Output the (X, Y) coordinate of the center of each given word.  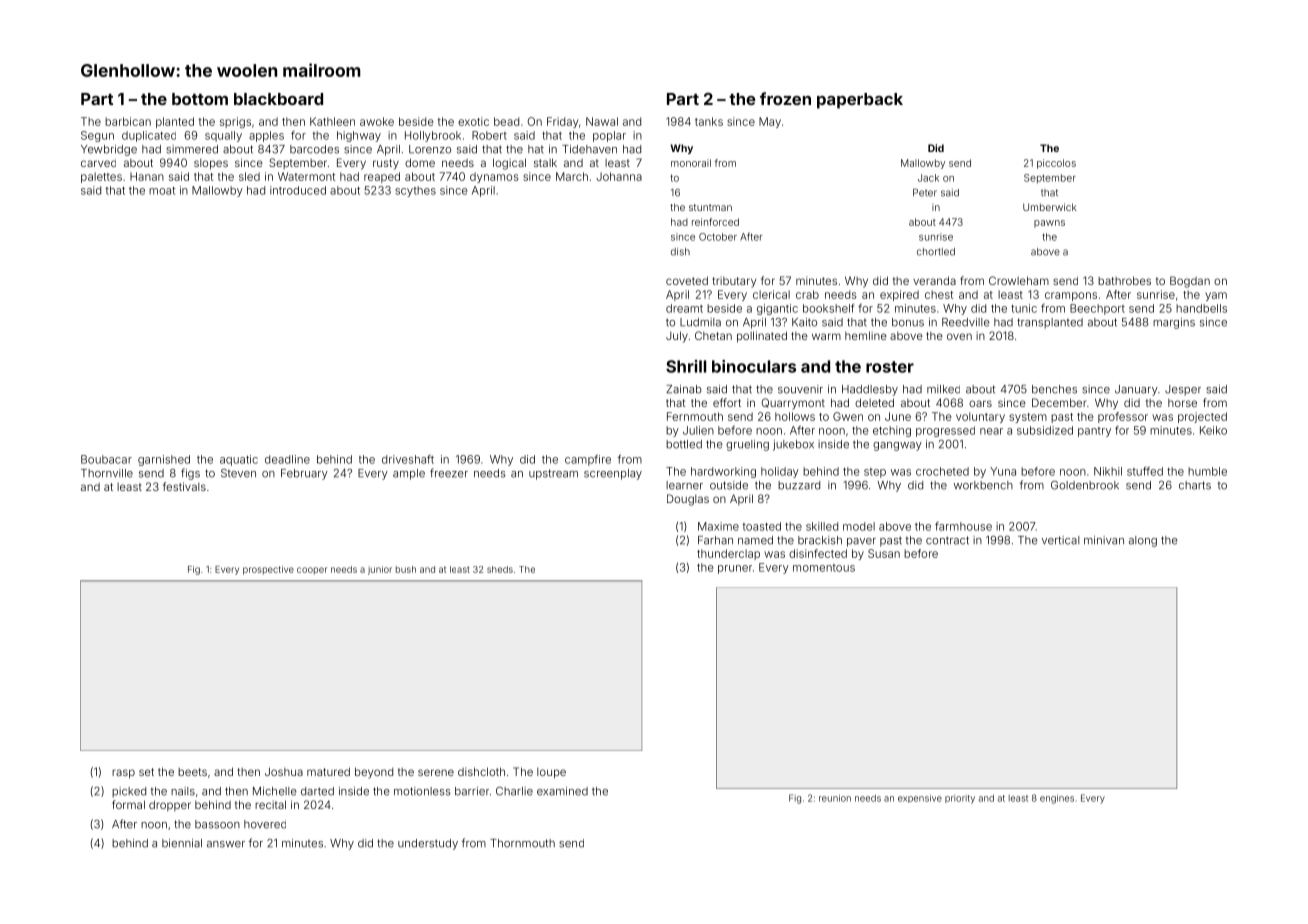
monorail (691, 163)
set (146, 772)
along (1143, 541)
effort (727, 402)
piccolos (1056, 164)
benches (1054, 389)
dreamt (684, 308)
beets (192, 772)
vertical (1060, 540)
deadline (287, 459)
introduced (298, 190)
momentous (824, 568)
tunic (1024, 308)
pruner (735, 569)
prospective (268, 570)
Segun (97, 136)
